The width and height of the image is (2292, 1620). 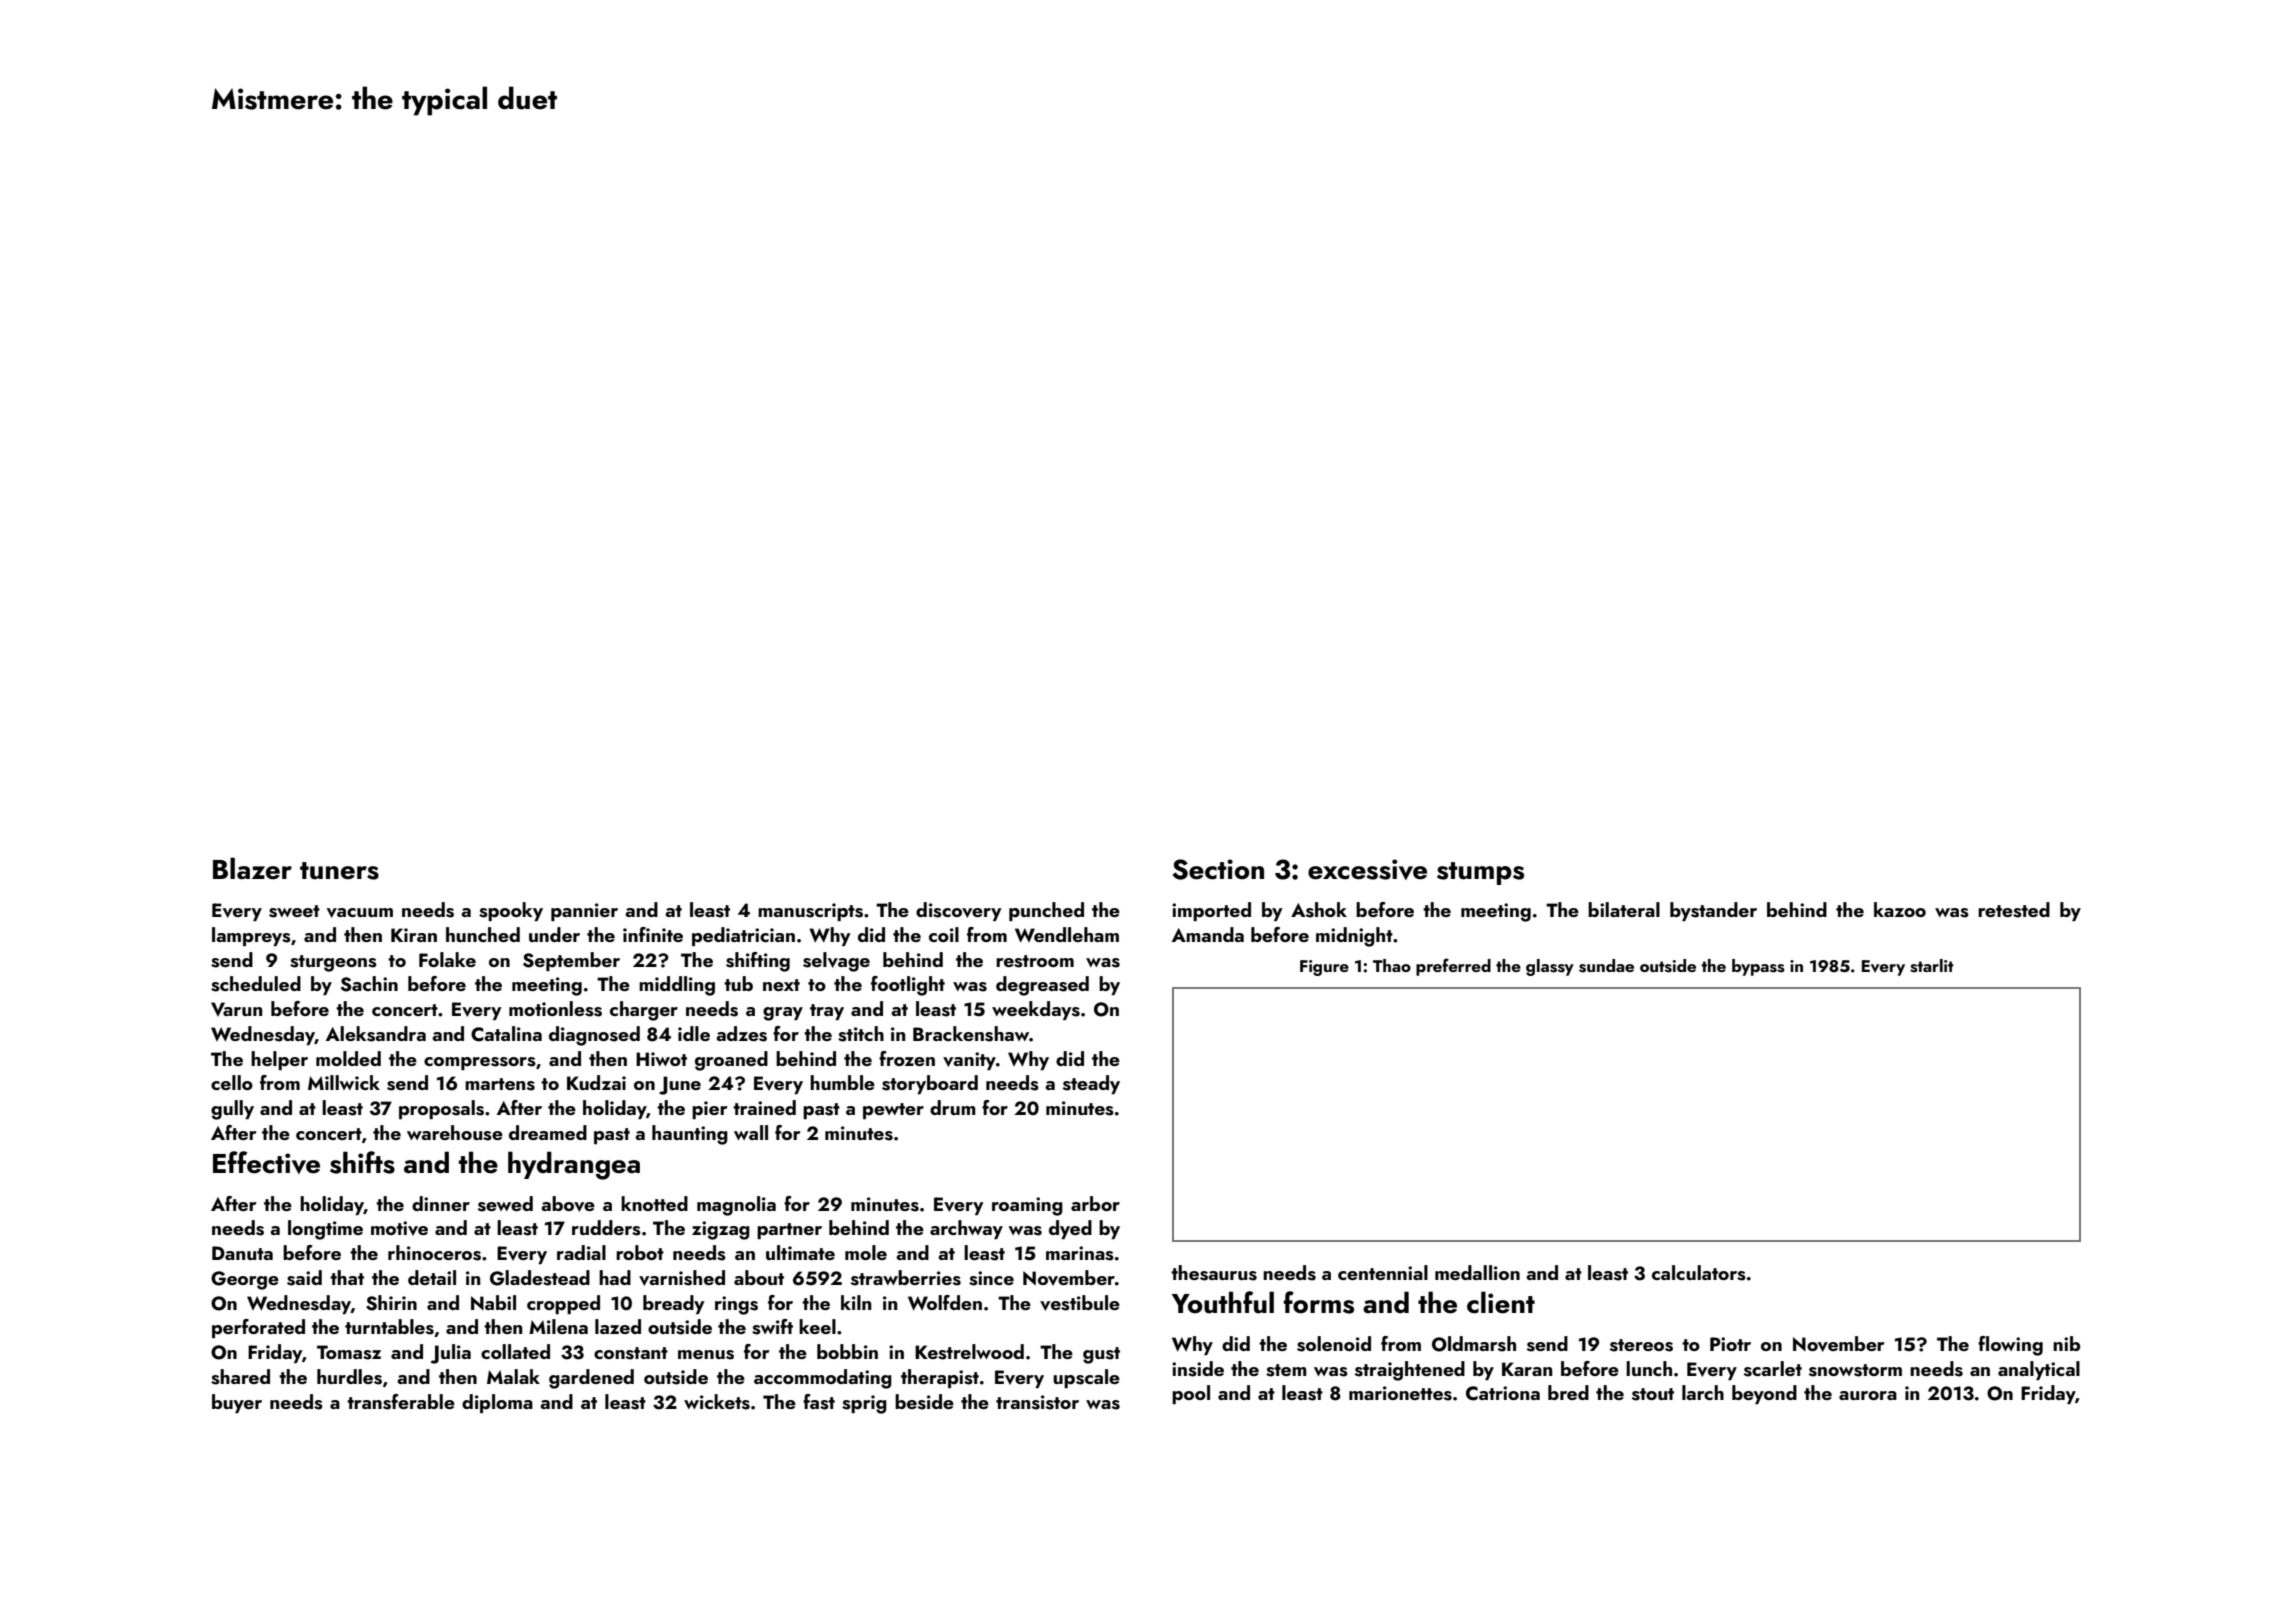 What do you see at coordinates (680, 1085) in the image?
I see `June` at bounding box center [680, 1085].
